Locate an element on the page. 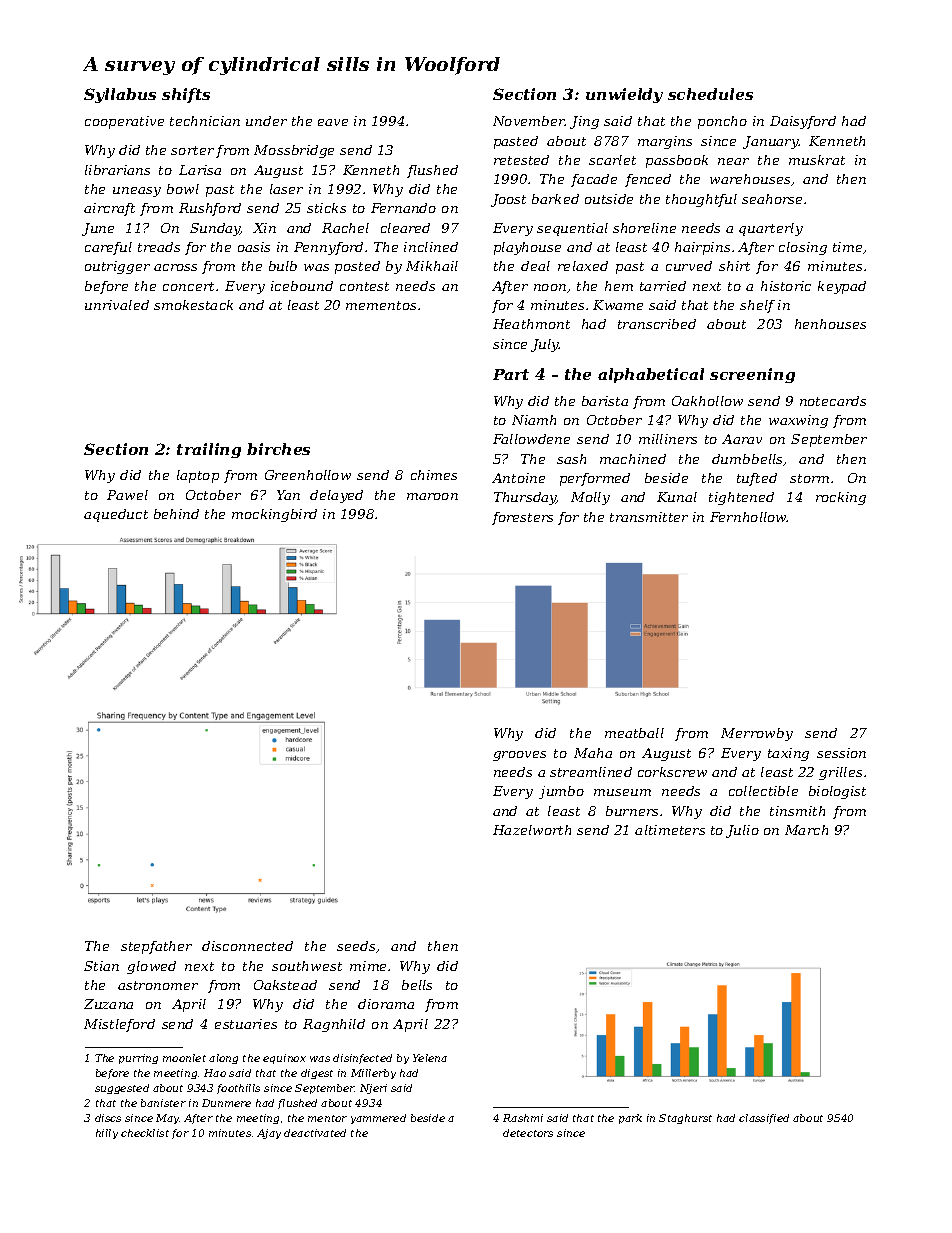  eave is located at coordinates (333, 122).
